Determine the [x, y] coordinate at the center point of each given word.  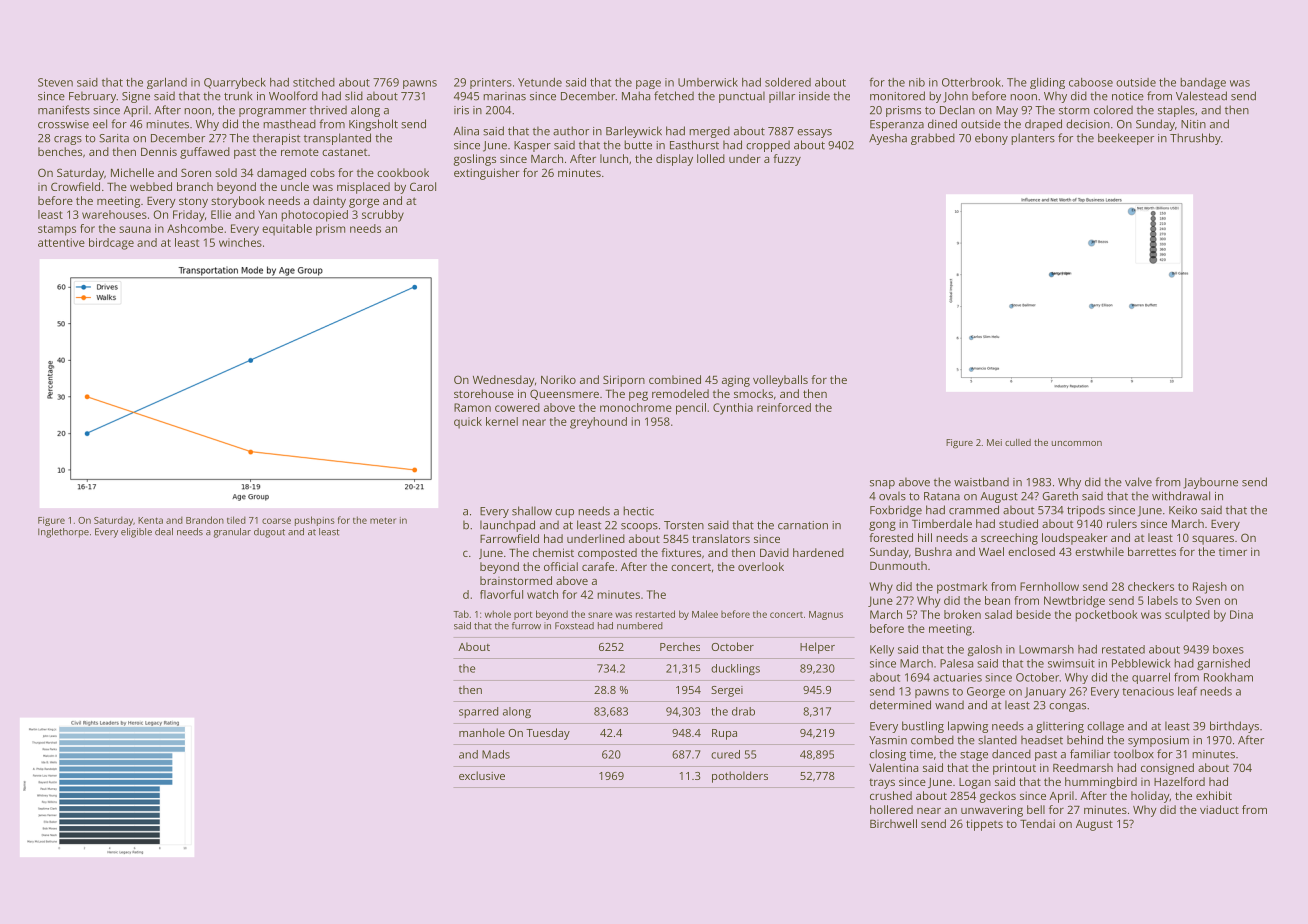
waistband [981, 482]
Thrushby [1195, 139]
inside [814, 96]
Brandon [205, 520]
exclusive [482, 775]
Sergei [727, 691]
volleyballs [780, 381]
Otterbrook [971, 82]
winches [240, 242]
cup [564, 513]
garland [167, 83]
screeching [1009, 539]
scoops [639, 527]
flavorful [501, 594]
